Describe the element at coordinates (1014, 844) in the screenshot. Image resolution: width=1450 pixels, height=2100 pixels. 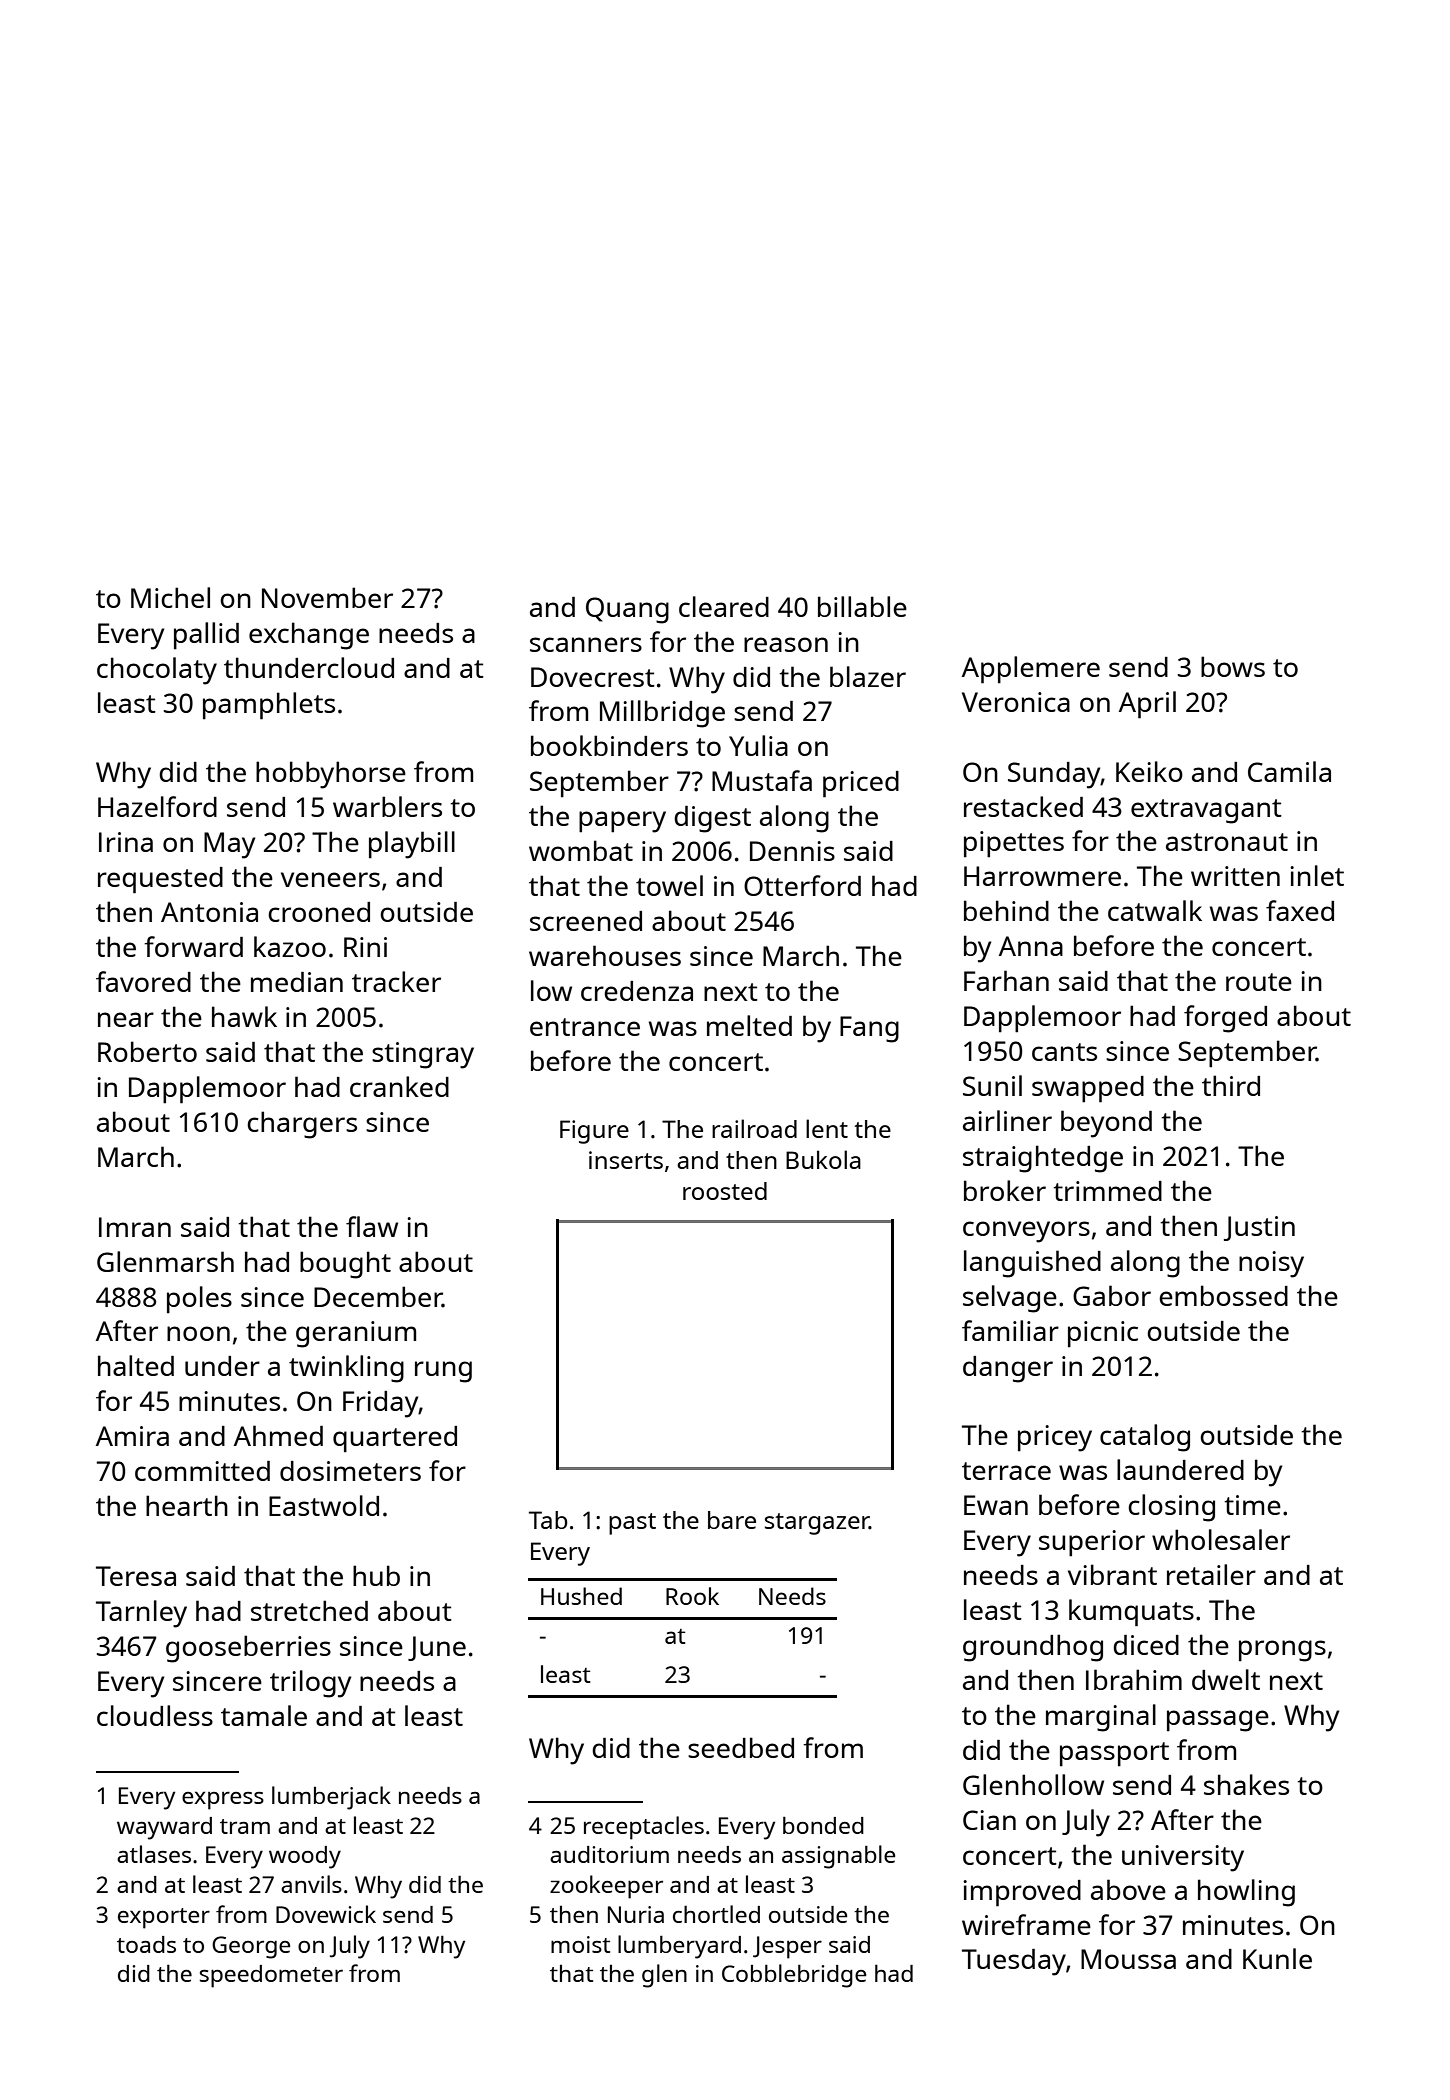
I see `pipettes` at that location.
